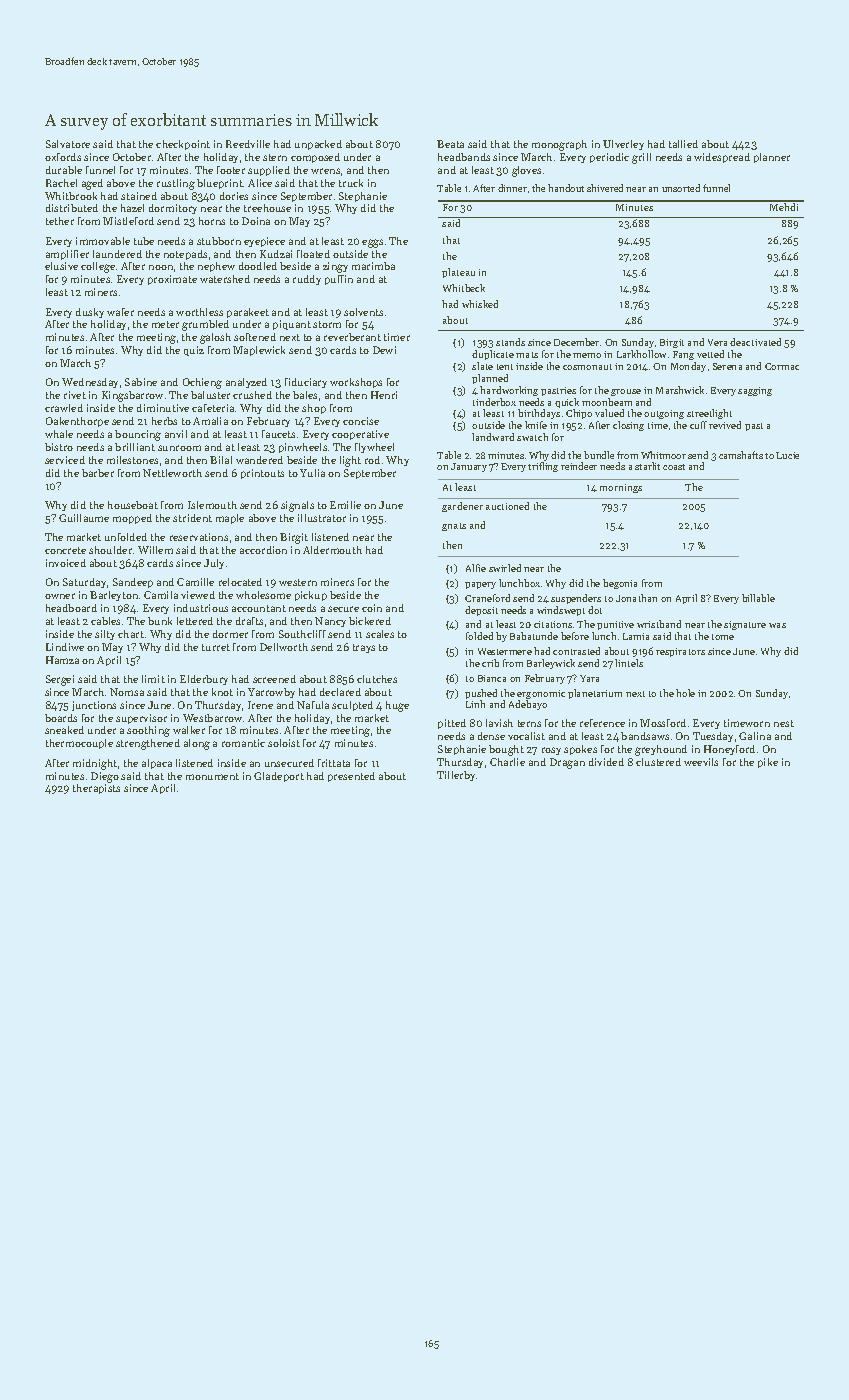 This image has height=1400, width=849. I want to click on illustrator, so click(322, 518).
